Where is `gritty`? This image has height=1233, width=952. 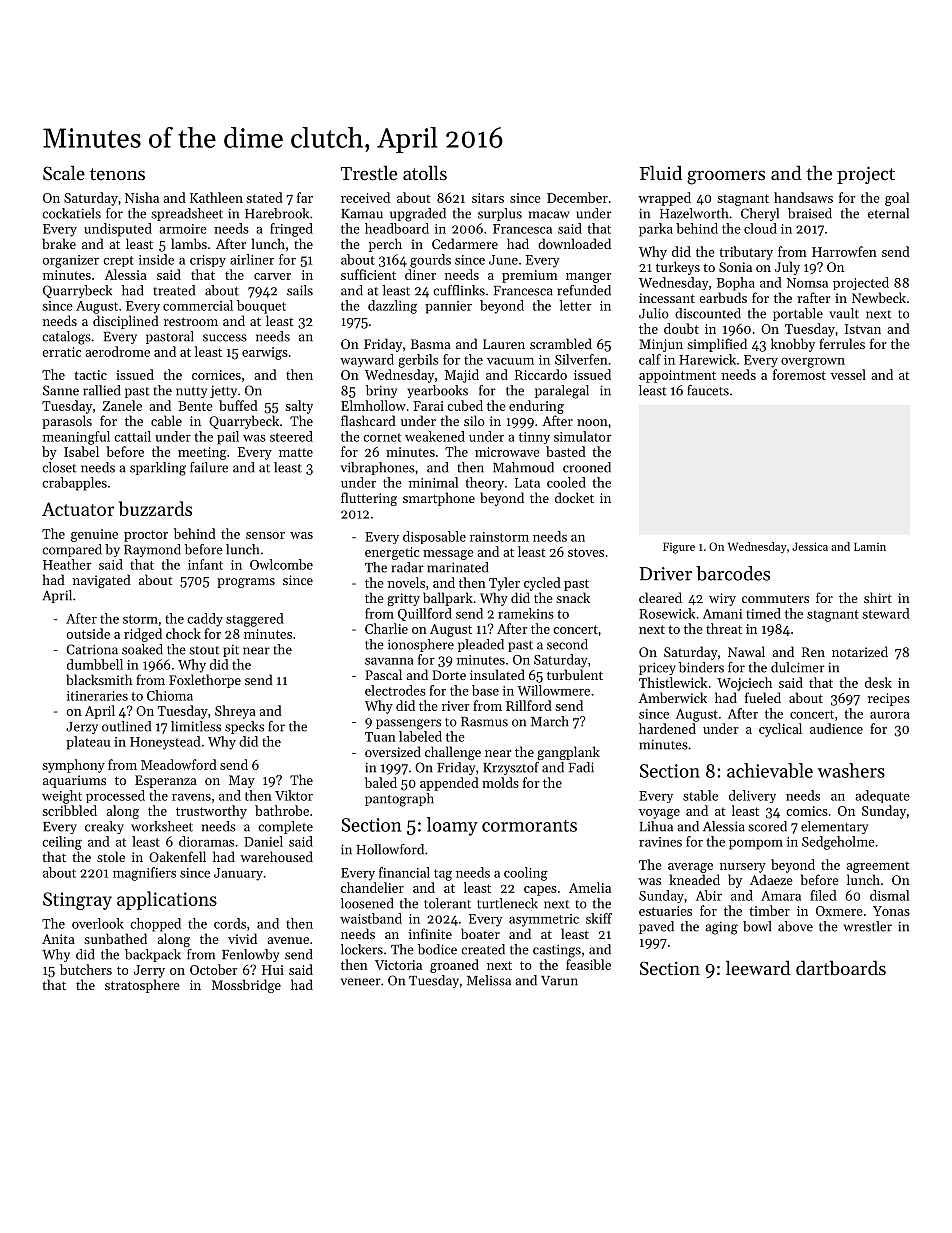
gritty is located at coordinates (403, 599).
